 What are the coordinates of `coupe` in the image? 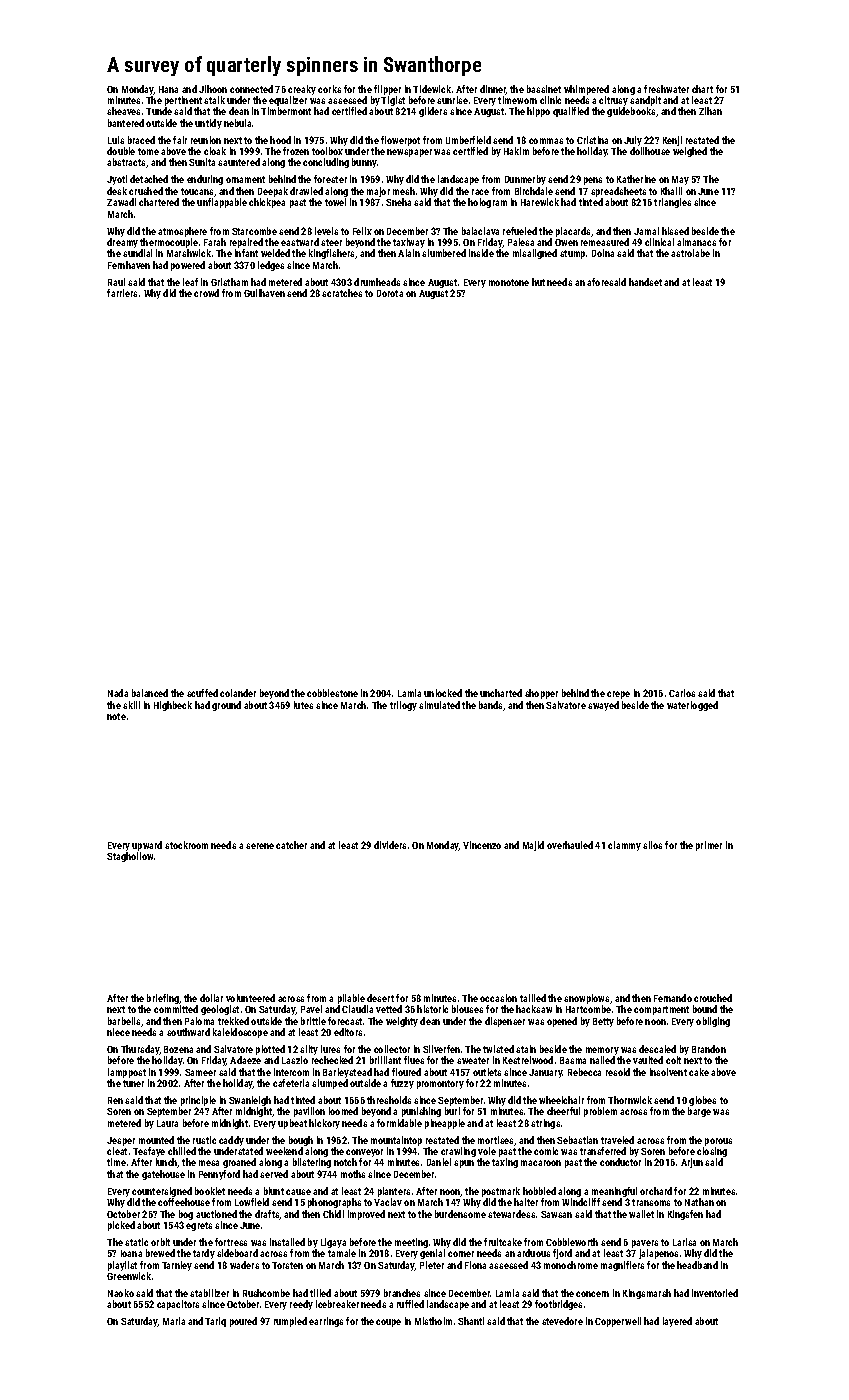 It's located at (388, 1323).
